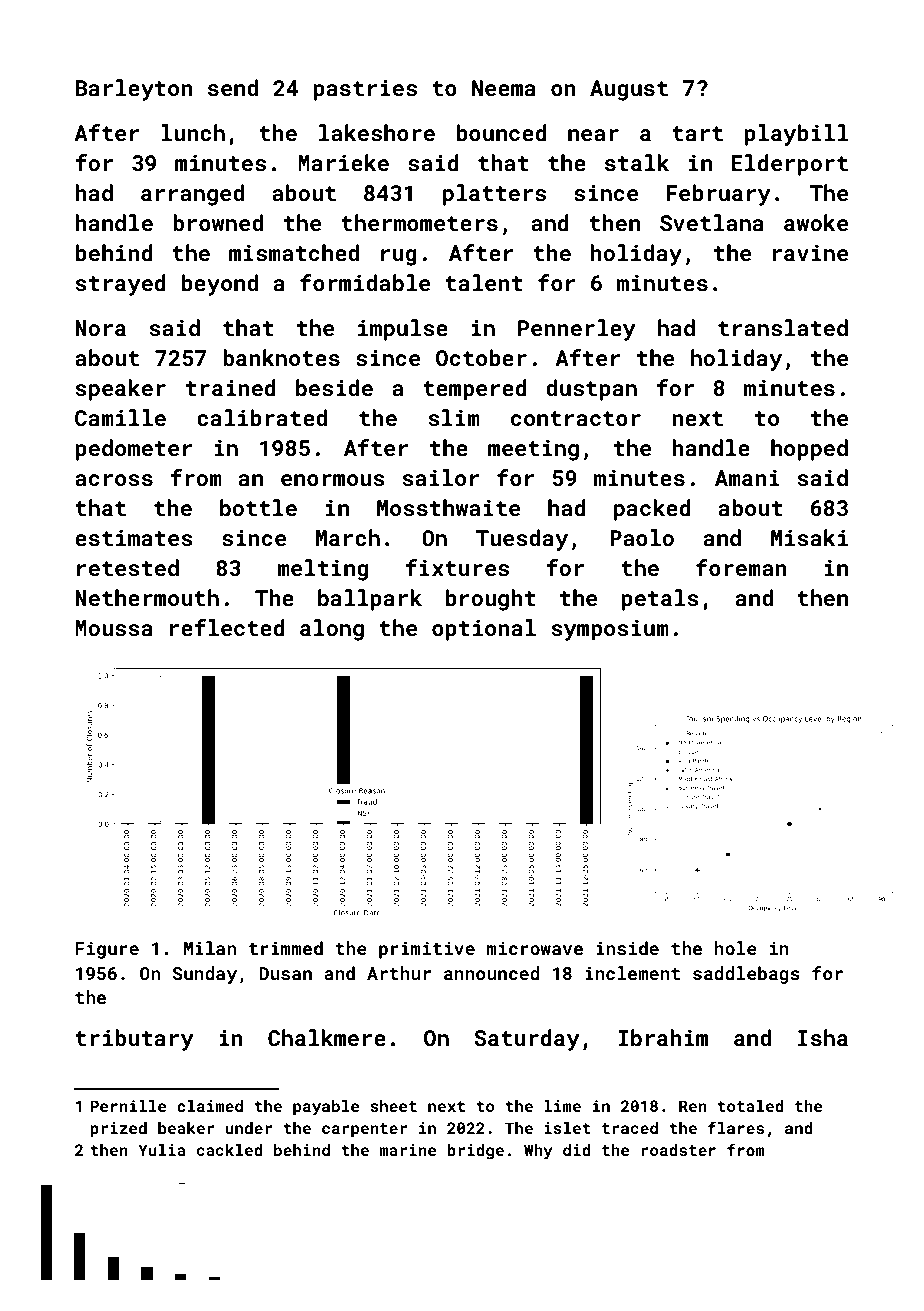 This screenshot has height=1311, width=924. What do you see at coordinates (823, 1037) in the screenshot?
I see `Isha` at bounding box center [823, 1037].
